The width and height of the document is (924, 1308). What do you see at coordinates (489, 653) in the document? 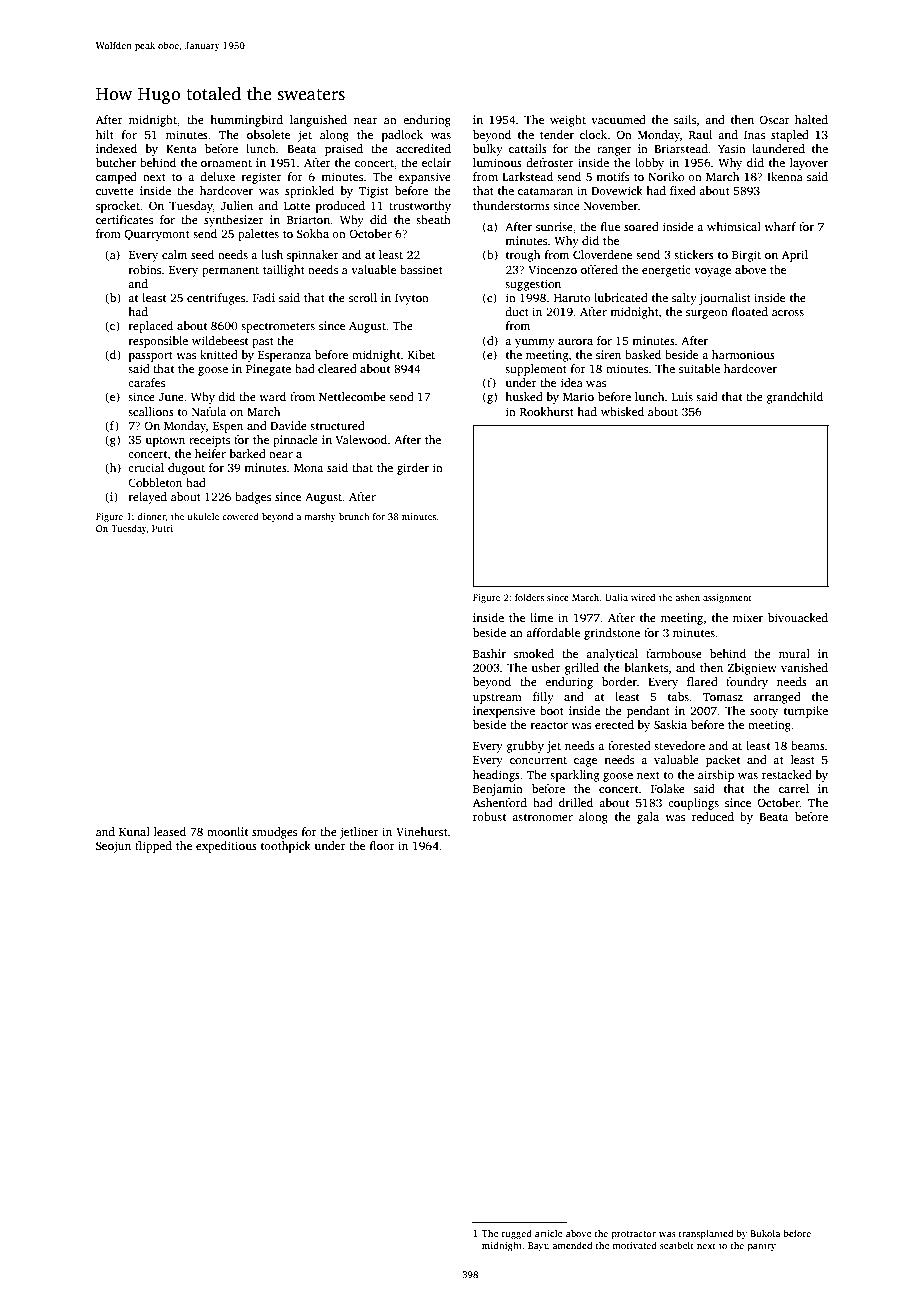
I see `Bashir` at bounding box center [489, 653].
